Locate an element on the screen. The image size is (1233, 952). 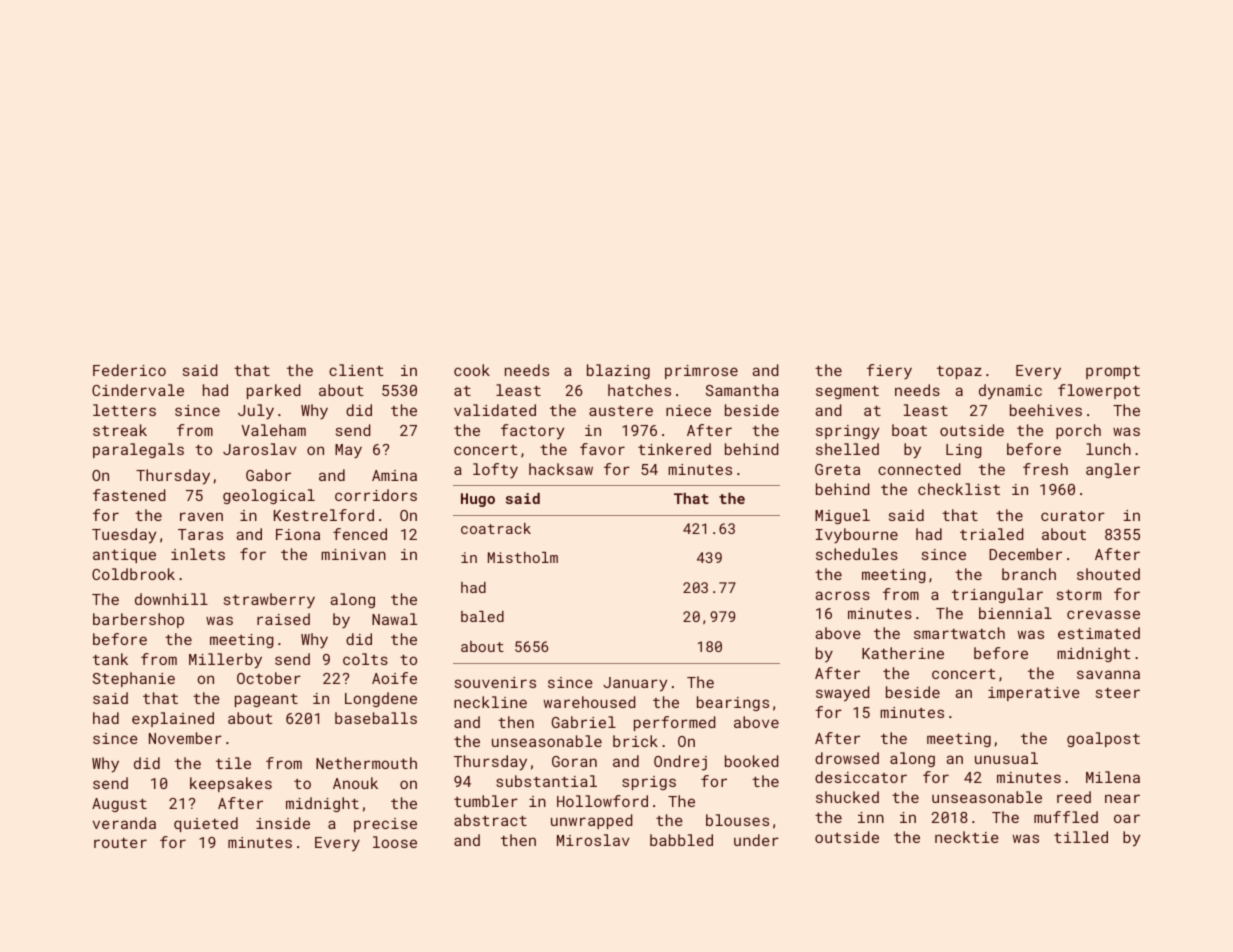
Mistholm is located at coordinates (523, 557).
